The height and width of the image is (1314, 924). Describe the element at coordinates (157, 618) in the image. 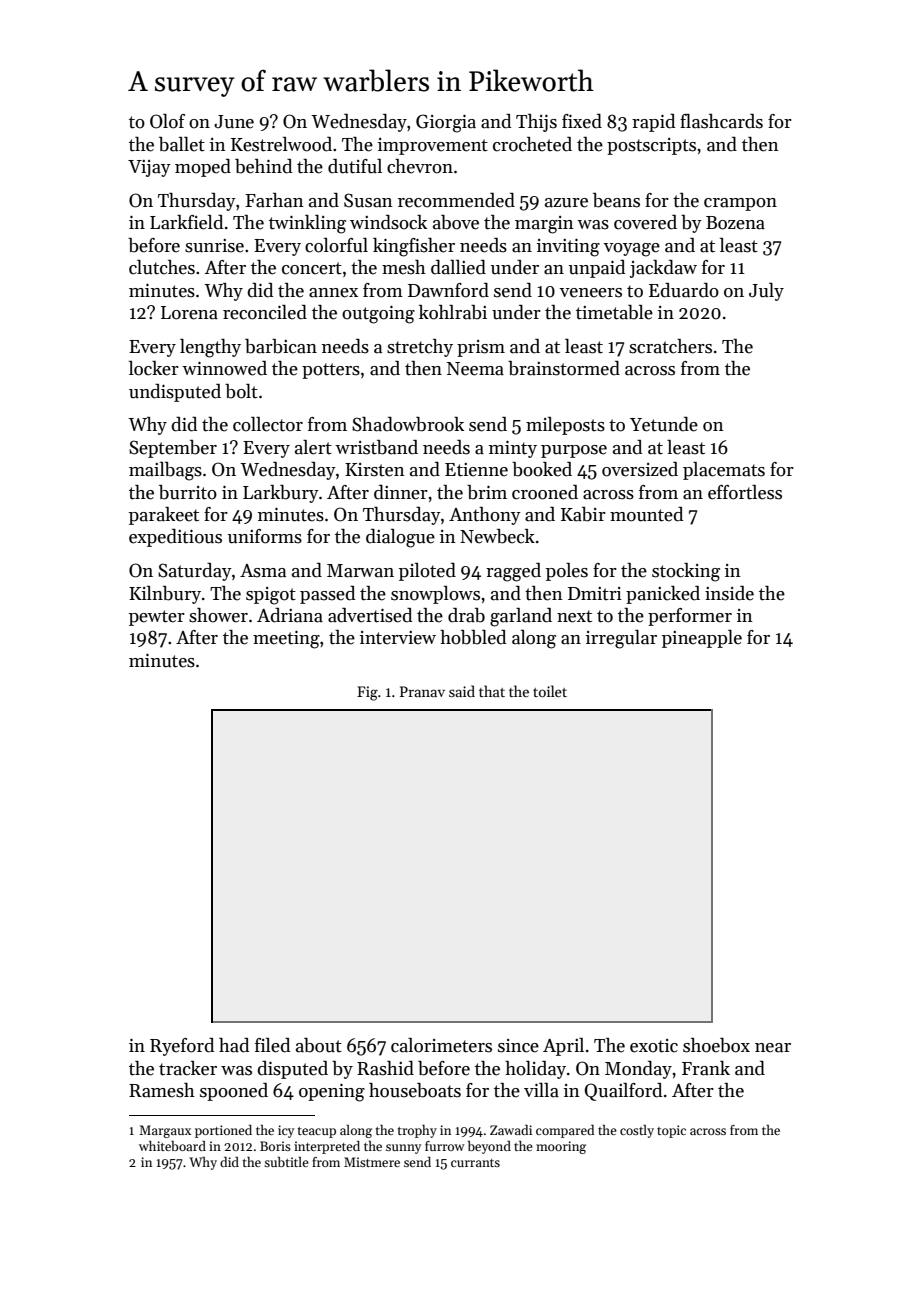

I see `pewter` at that location.
